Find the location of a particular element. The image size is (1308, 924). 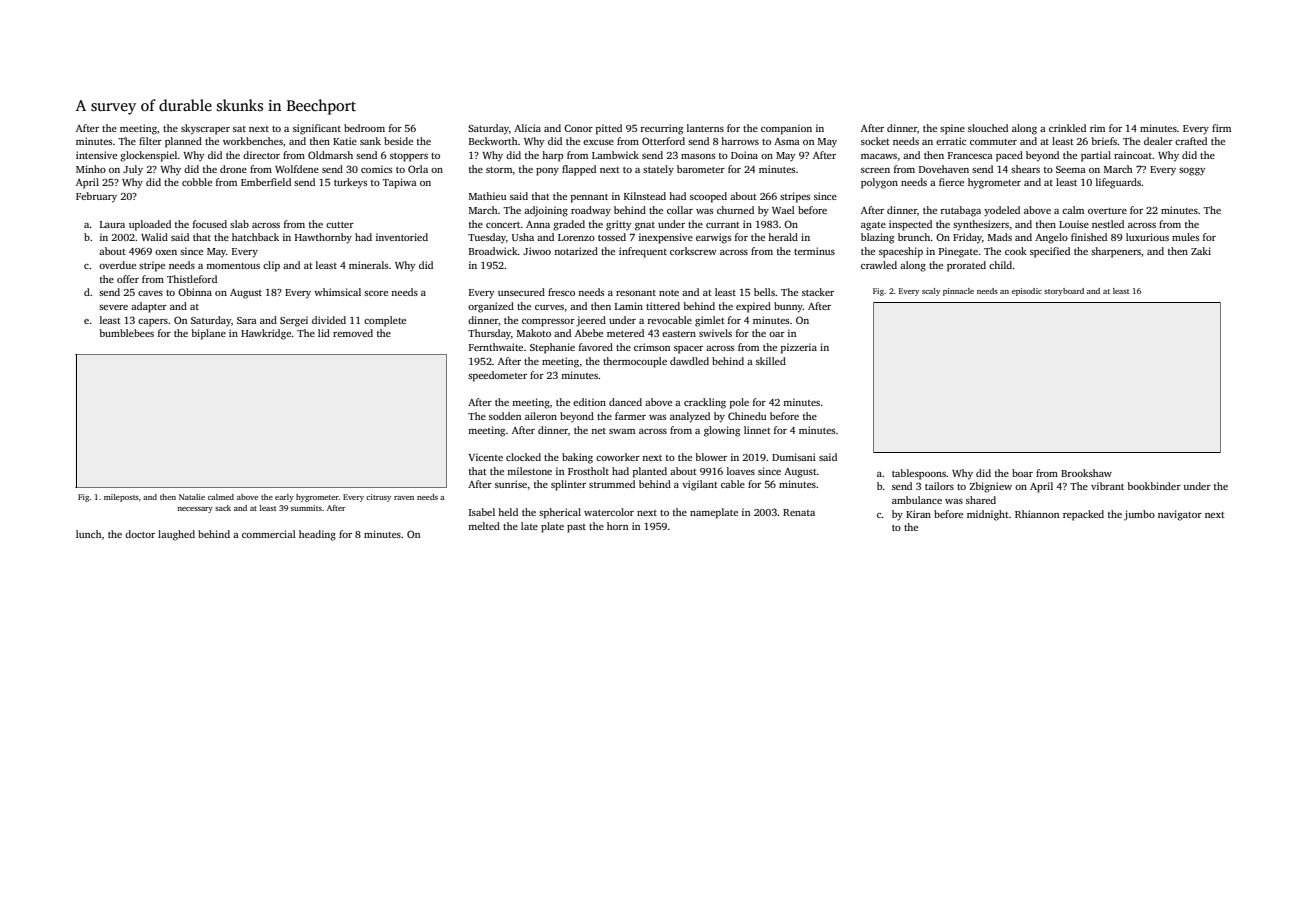

Rhiannon is located at coordinates (1037, 514).
